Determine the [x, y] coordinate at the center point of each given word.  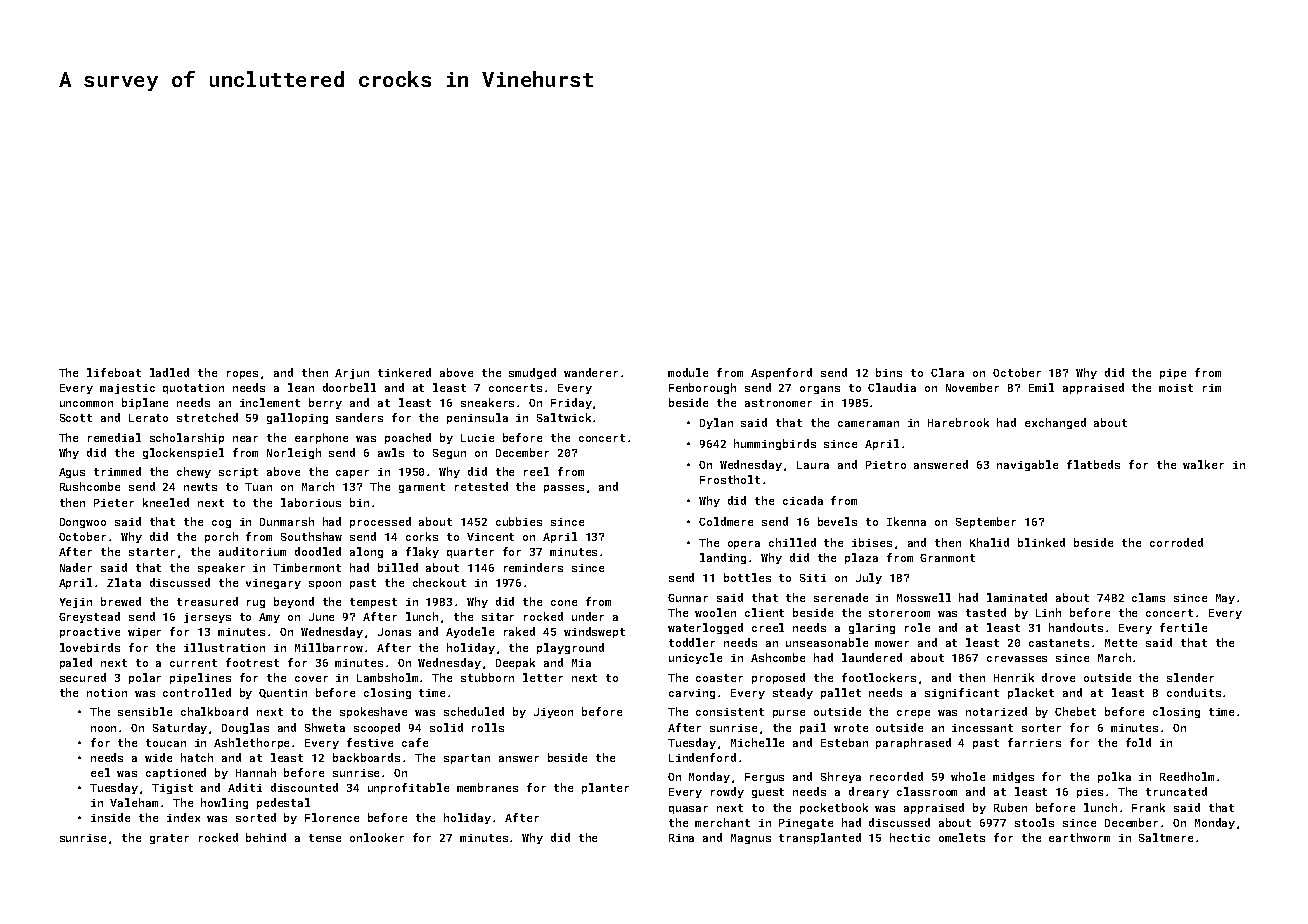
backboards [366, 757]
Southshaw [311, 536]
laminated [1017, 597]
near [245, 439]
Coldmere [726, 521]
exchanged [1055, 423]
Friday [571, 403]
